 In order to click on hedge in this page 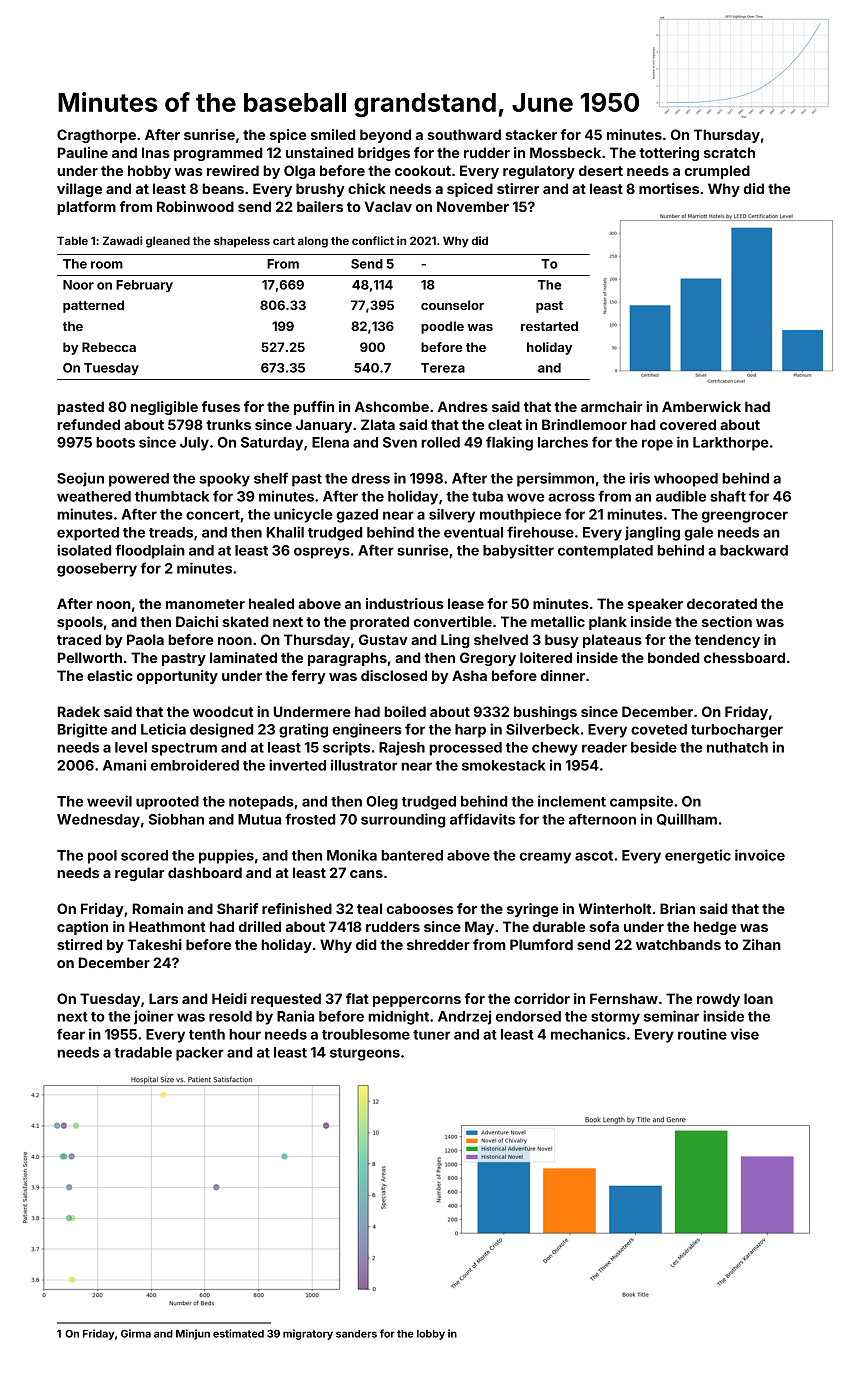, I will do `click(715, 928)`.
